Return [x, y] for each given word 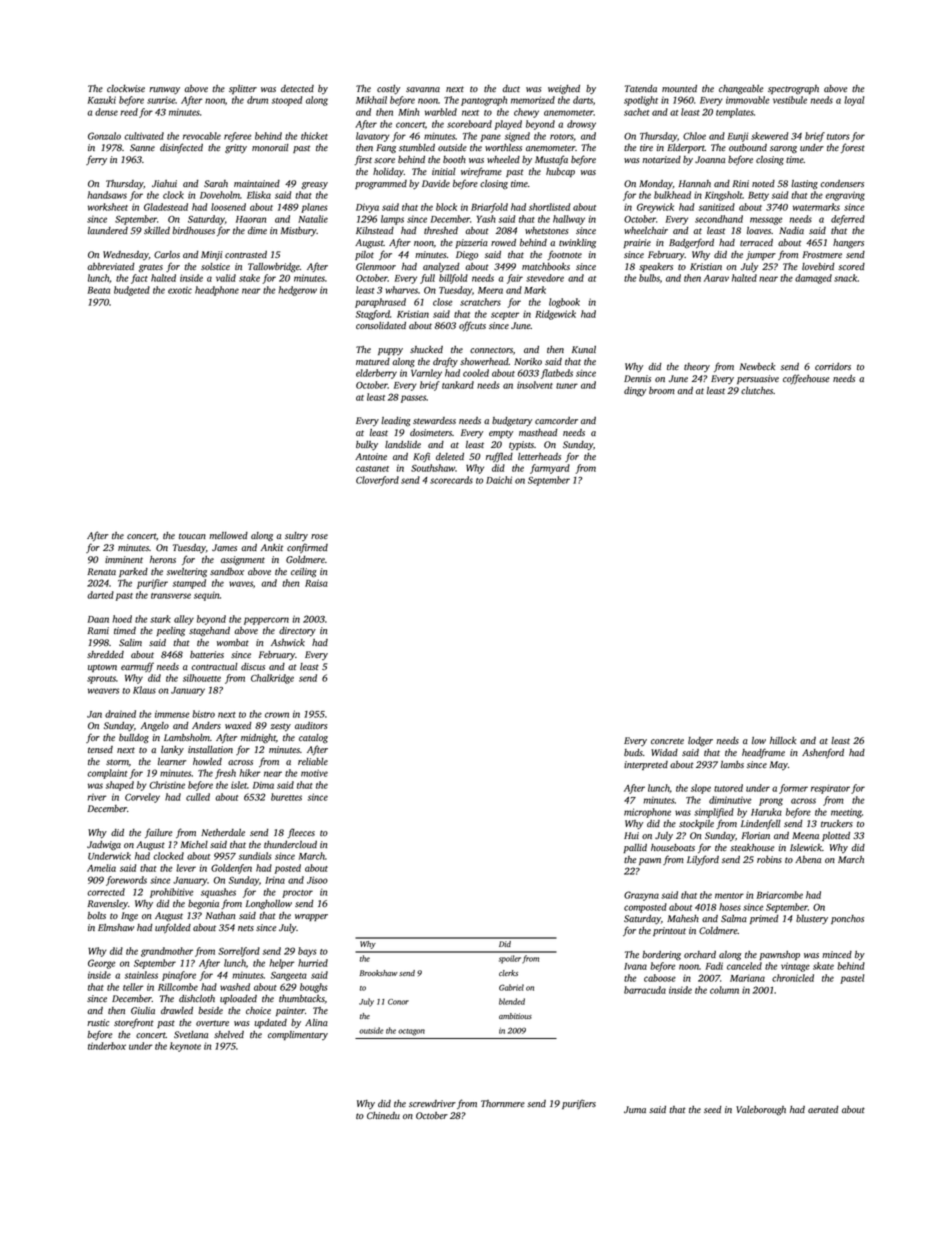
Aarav [716, 278]
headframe [763, 753]
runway [164, 90]
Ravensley [107, 904]
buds [633, 752]
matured [373, 361]
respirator [830, 789]
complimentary [298, 1035]
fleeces [301, 833]
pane [491, 138]
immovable [748, 100]
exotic [180, 290]
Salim [130, 642]
